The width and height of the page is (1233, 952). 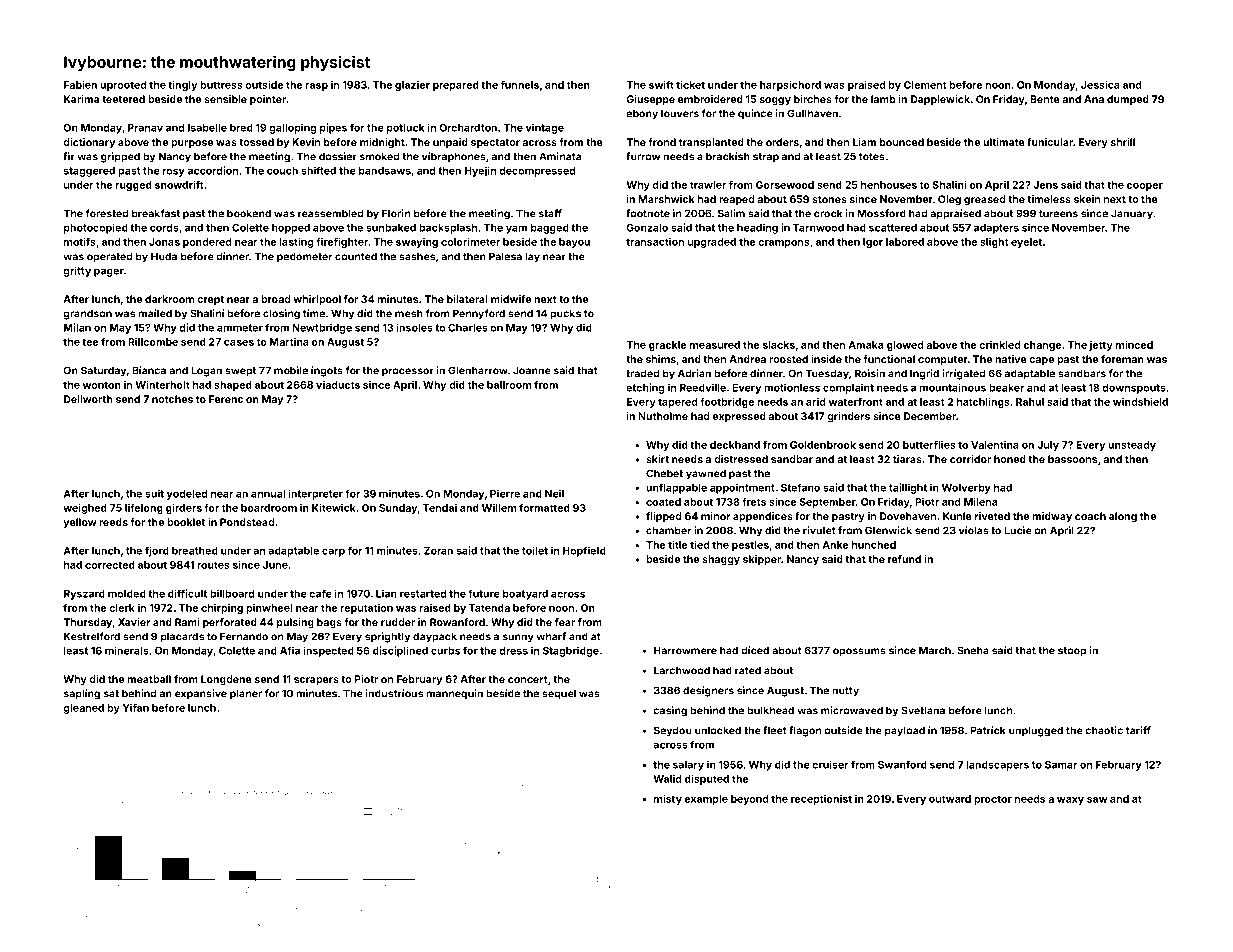 I want to click on yodeled, so click(x=187, y=495).
